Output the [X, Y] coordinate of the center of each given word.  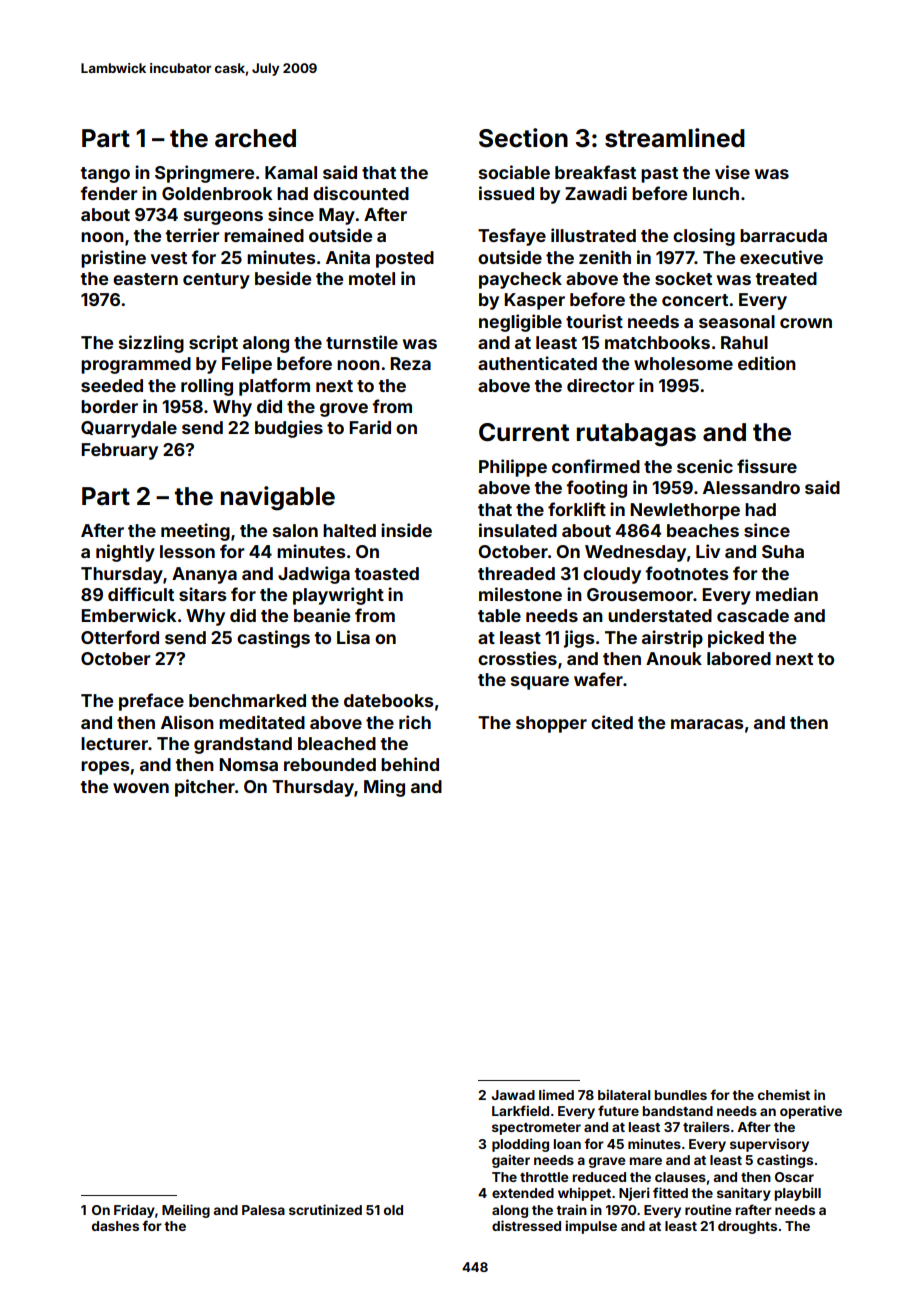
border [109, 406]
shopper [551, 724]
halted [349, 530]
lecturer [114, 743]
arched [255, 138]
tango [105, 175]
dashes [115, 1226]
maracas [707, 724]
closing [704, 237]
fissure [767, 466]
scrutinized [325, 1209]
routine [708, 1209]
